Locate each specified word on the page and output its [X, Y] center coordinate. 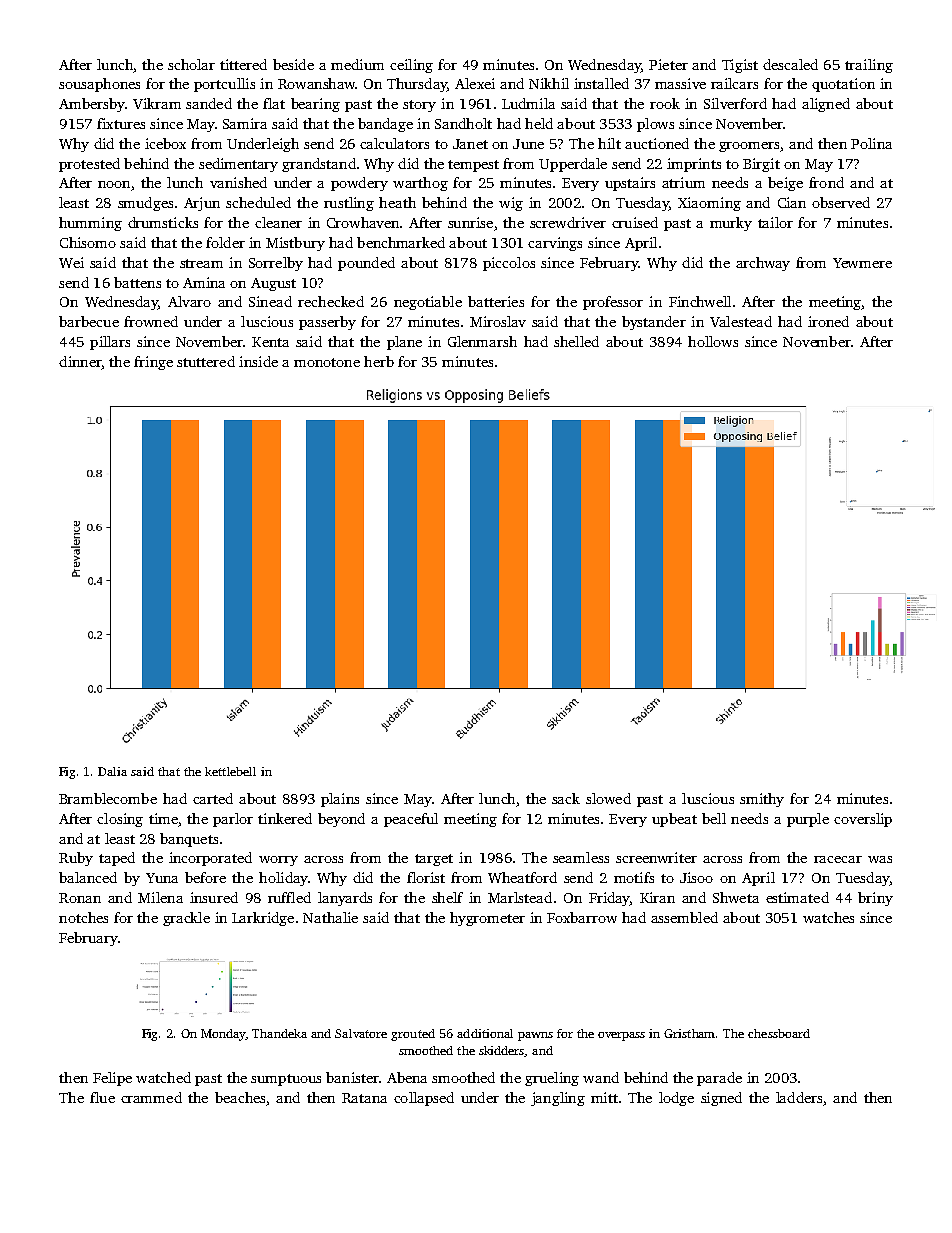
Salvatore [361, 1033]
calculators [394, 143]
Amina [204, 282]
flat [274, 103]
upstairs [630, 184]
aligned [826, 105]
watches [828, 917]
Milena [160, 897]
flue [102, 1097]
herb [379, 361]
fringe [153, 363]
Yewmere [862, 263]
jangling [558, 1099]
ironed [828, 321]
